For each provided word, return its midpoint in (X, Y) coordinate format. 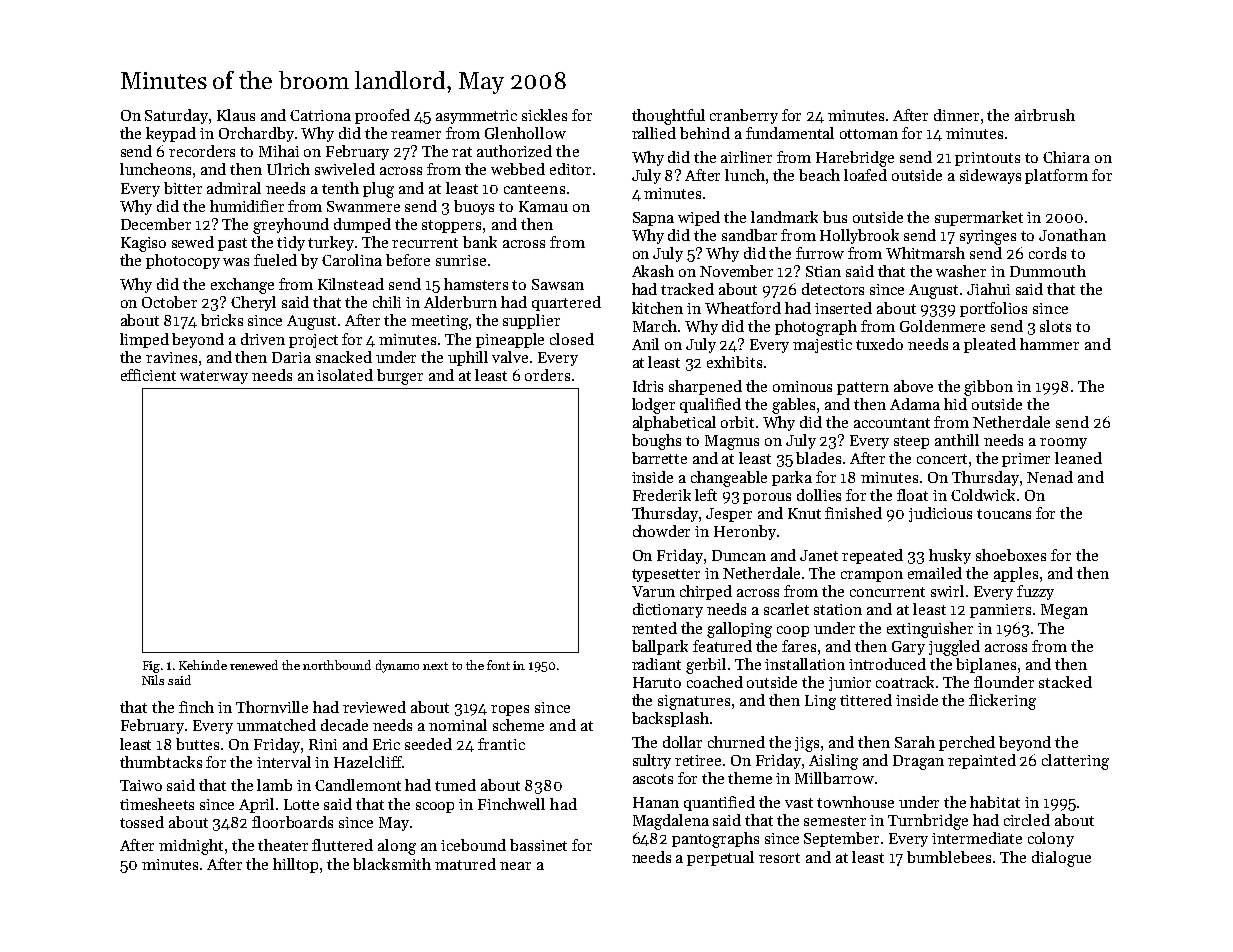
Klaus (236, 115)
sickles (544, 115)
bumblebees (949, 857)
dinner (956, 115)
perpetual (720, 858)
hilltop (295, 865)
